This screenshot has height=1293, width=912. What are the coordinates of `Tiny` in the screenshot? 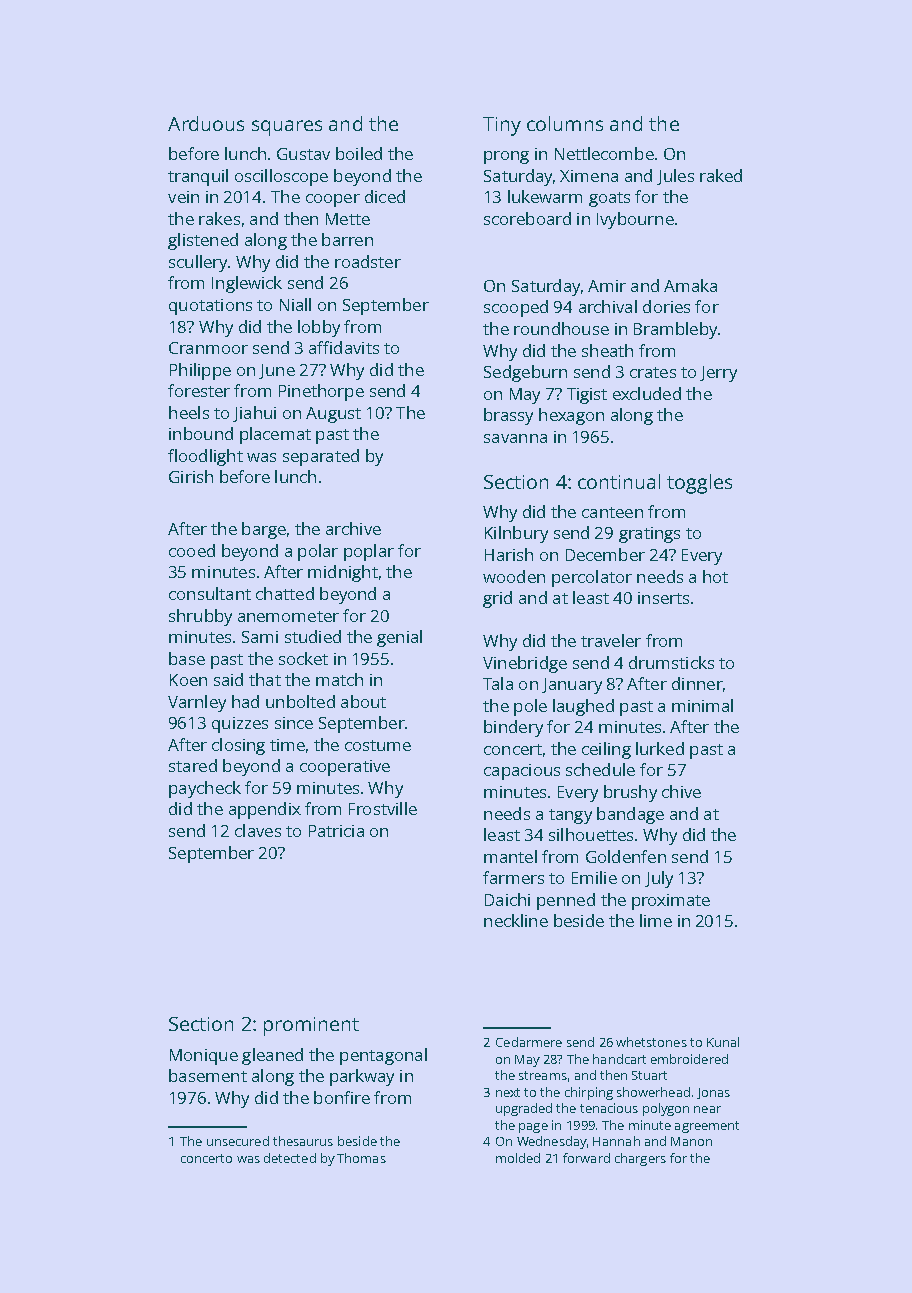 It's located at (502, 126).
